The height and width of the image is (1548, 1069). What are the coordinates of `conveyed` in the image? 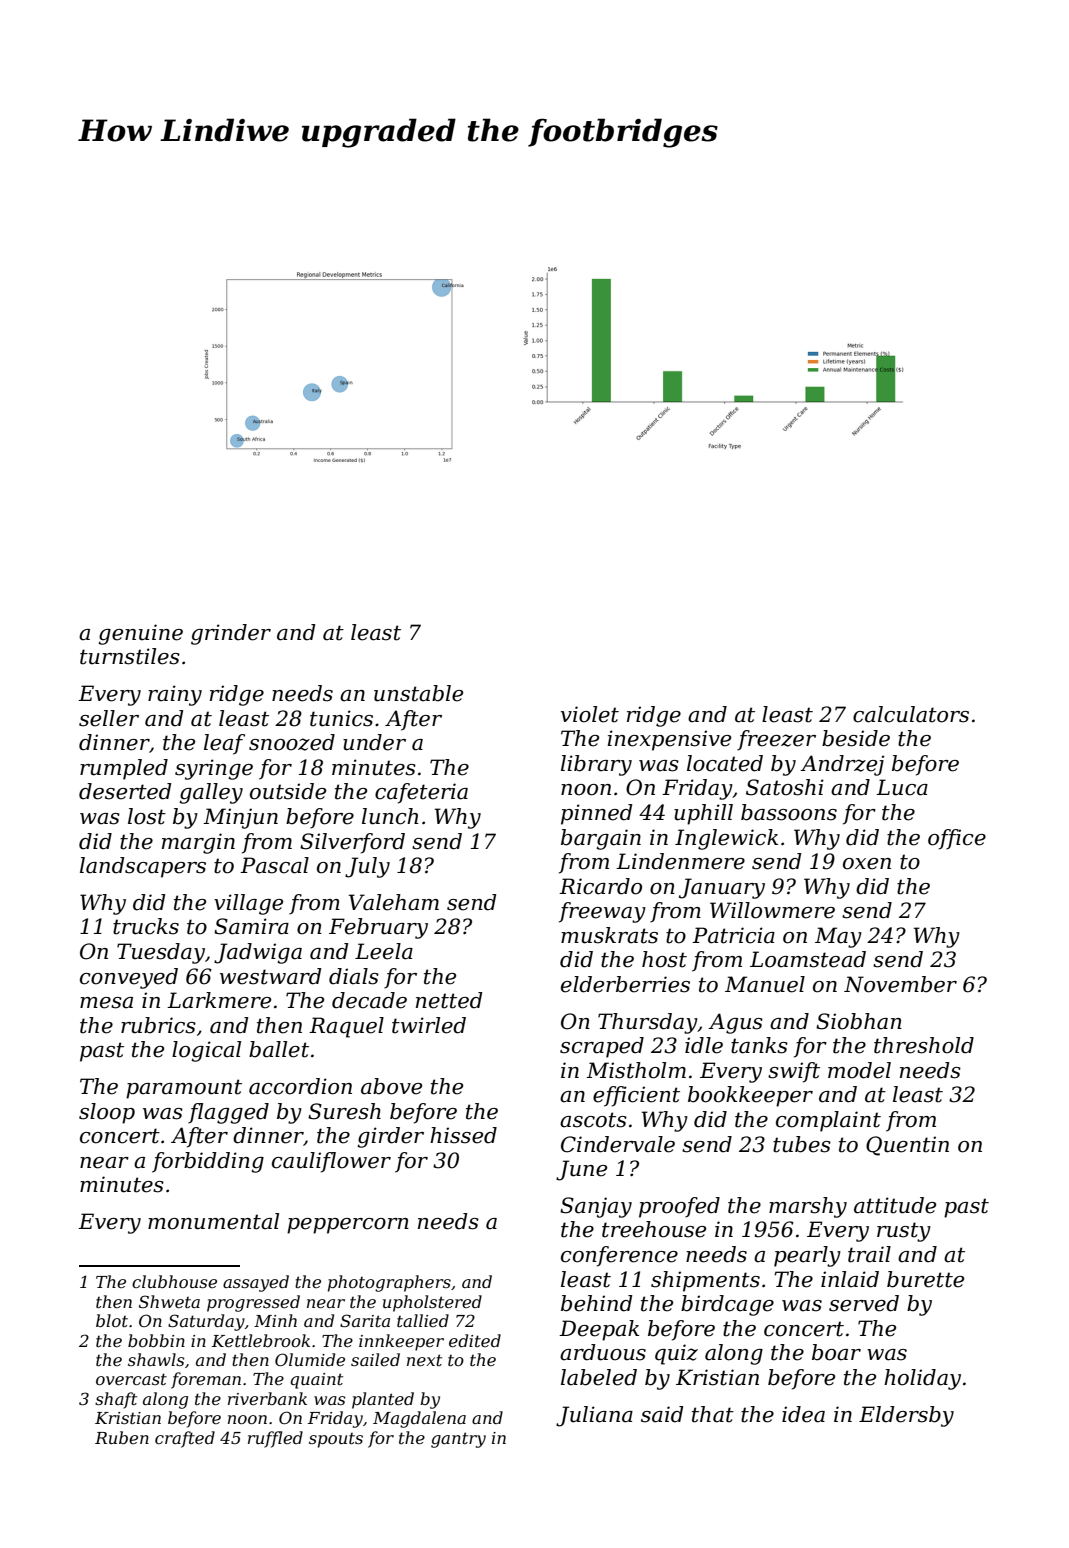 It's located at (129, 978).
